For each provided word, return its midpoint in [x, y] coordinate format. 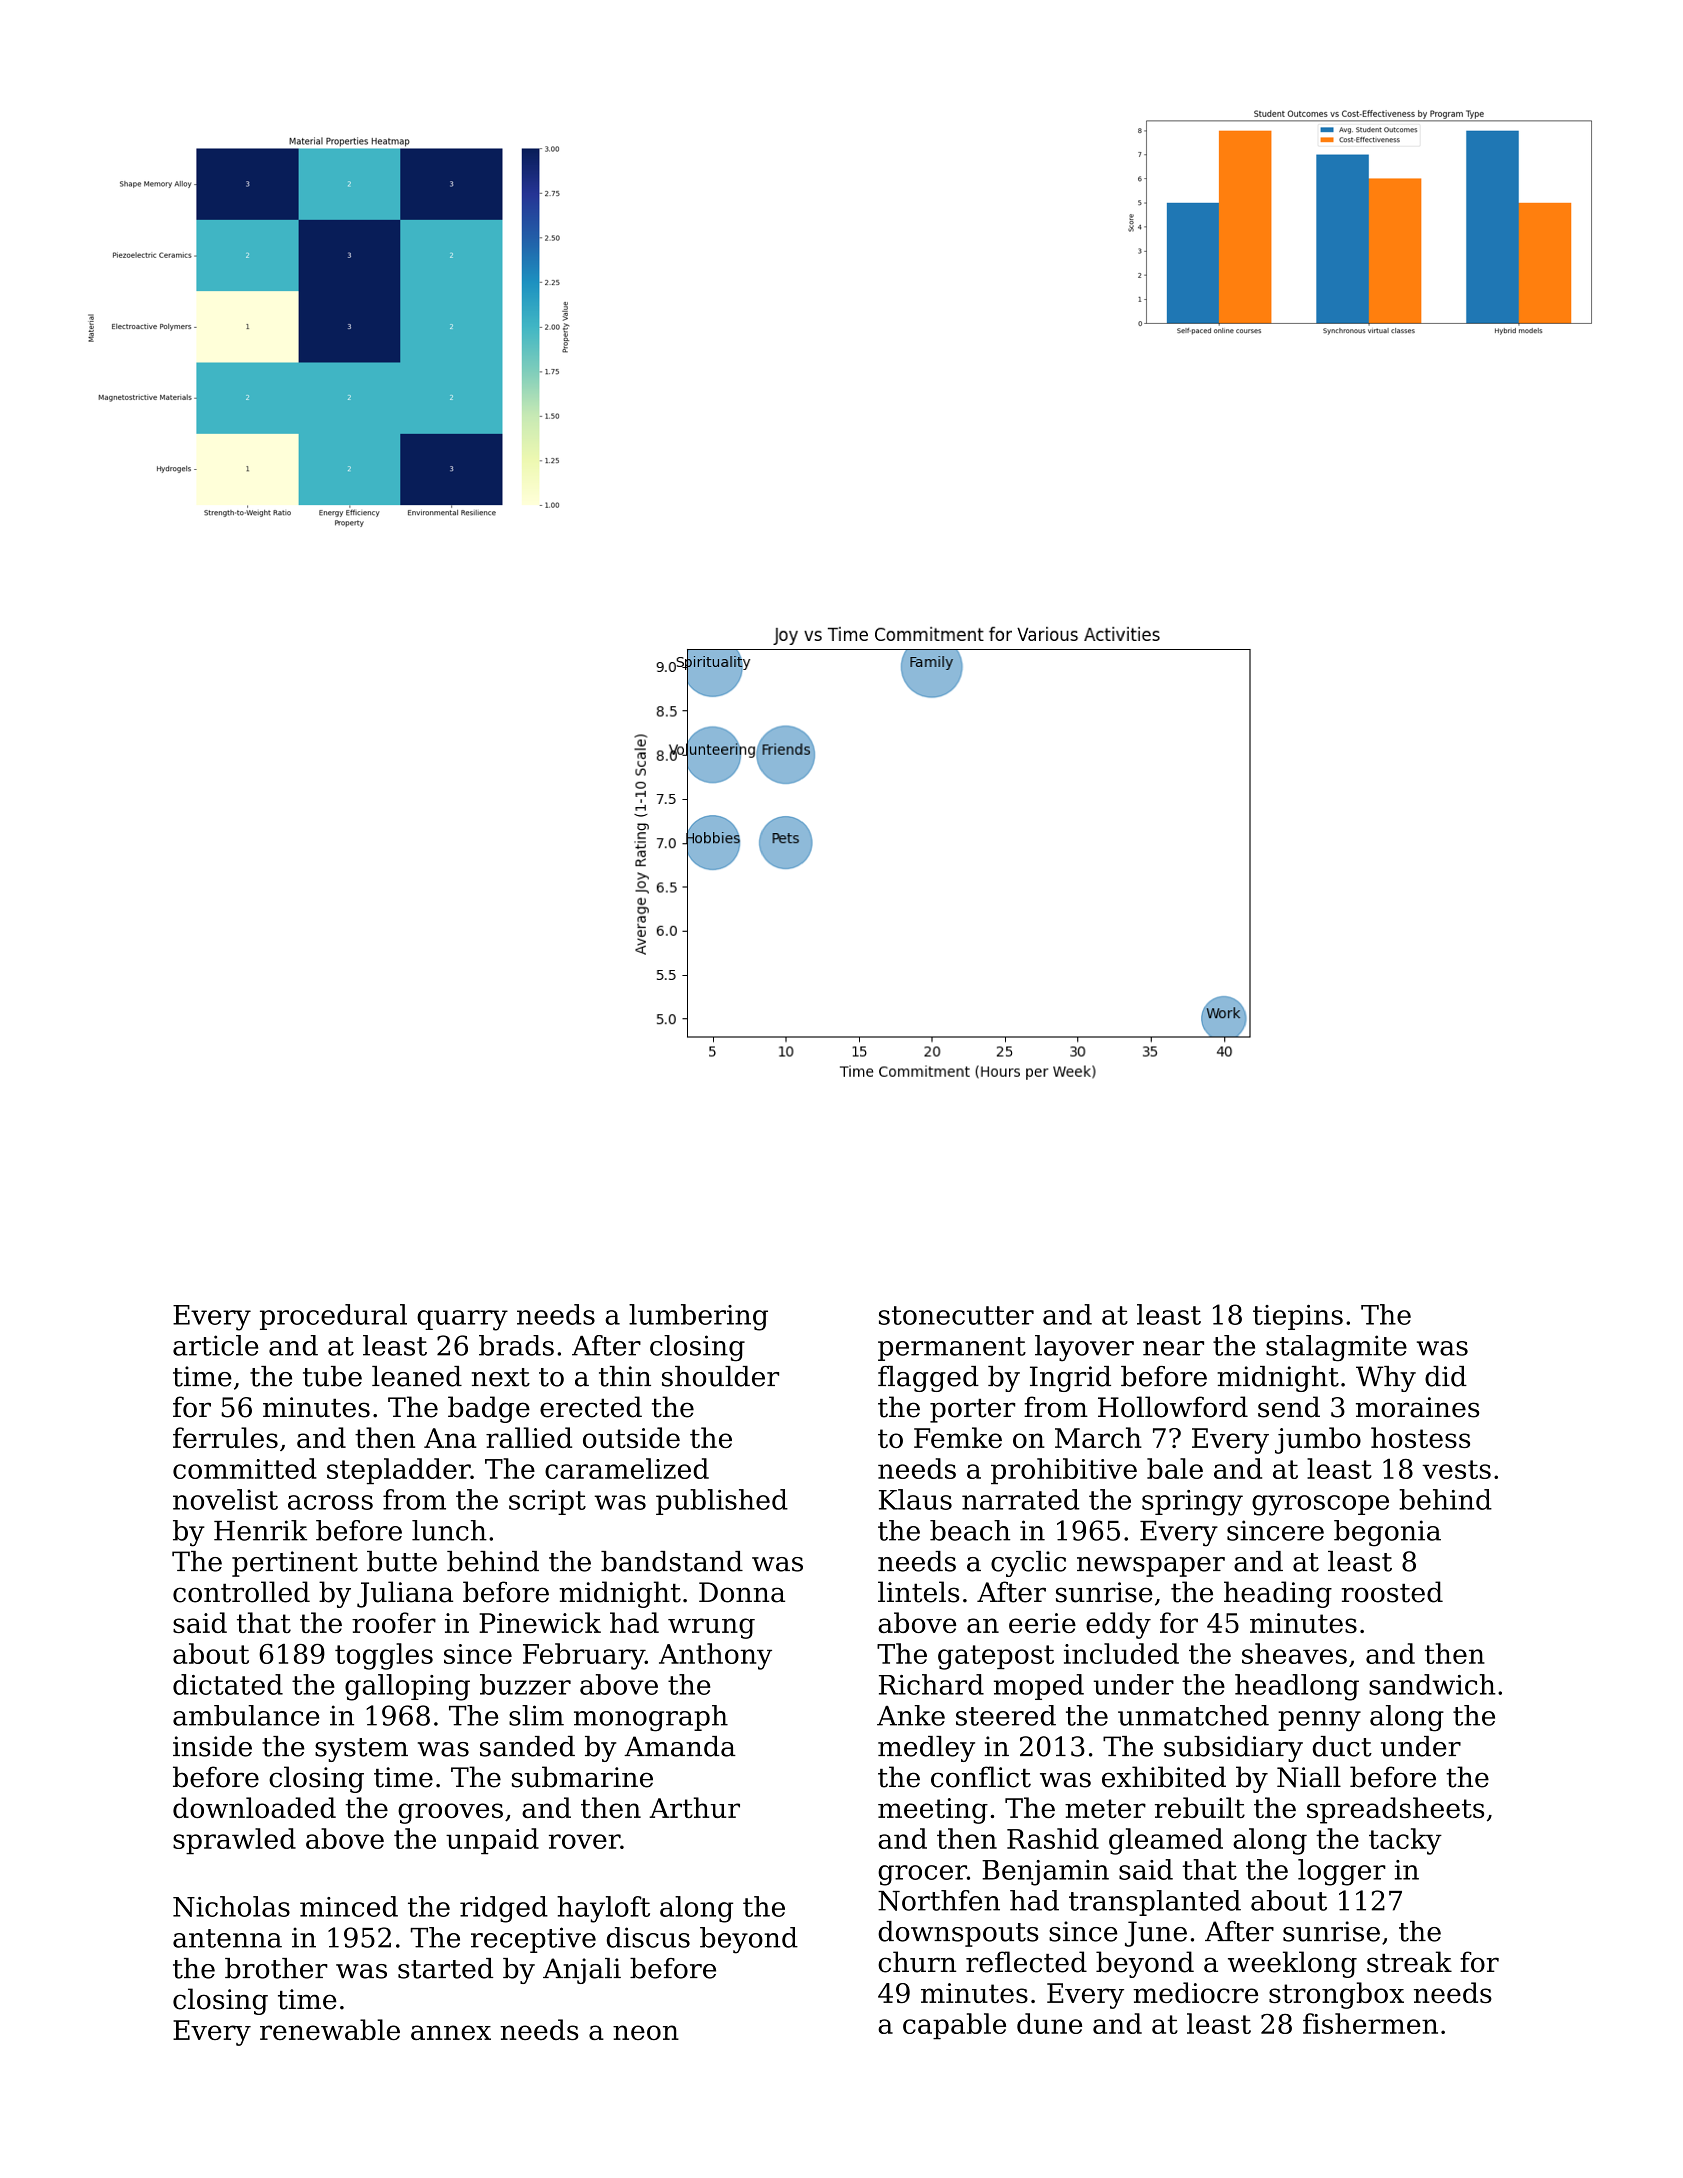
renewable [330, 2029]
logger [1342, 1872]
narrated [1020, 1499]
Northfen [939, 1900]
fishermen [1370, 2023]
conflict [981, 1777]
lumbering [698, 1317]
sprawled [234, 1841]
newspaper [1151, 1567]
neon [646, 2032]
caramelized [627, 1468]
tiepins [1298, 1317]
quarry [462, 1320]
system [361, 1750]
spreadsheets [1395, 1810]
